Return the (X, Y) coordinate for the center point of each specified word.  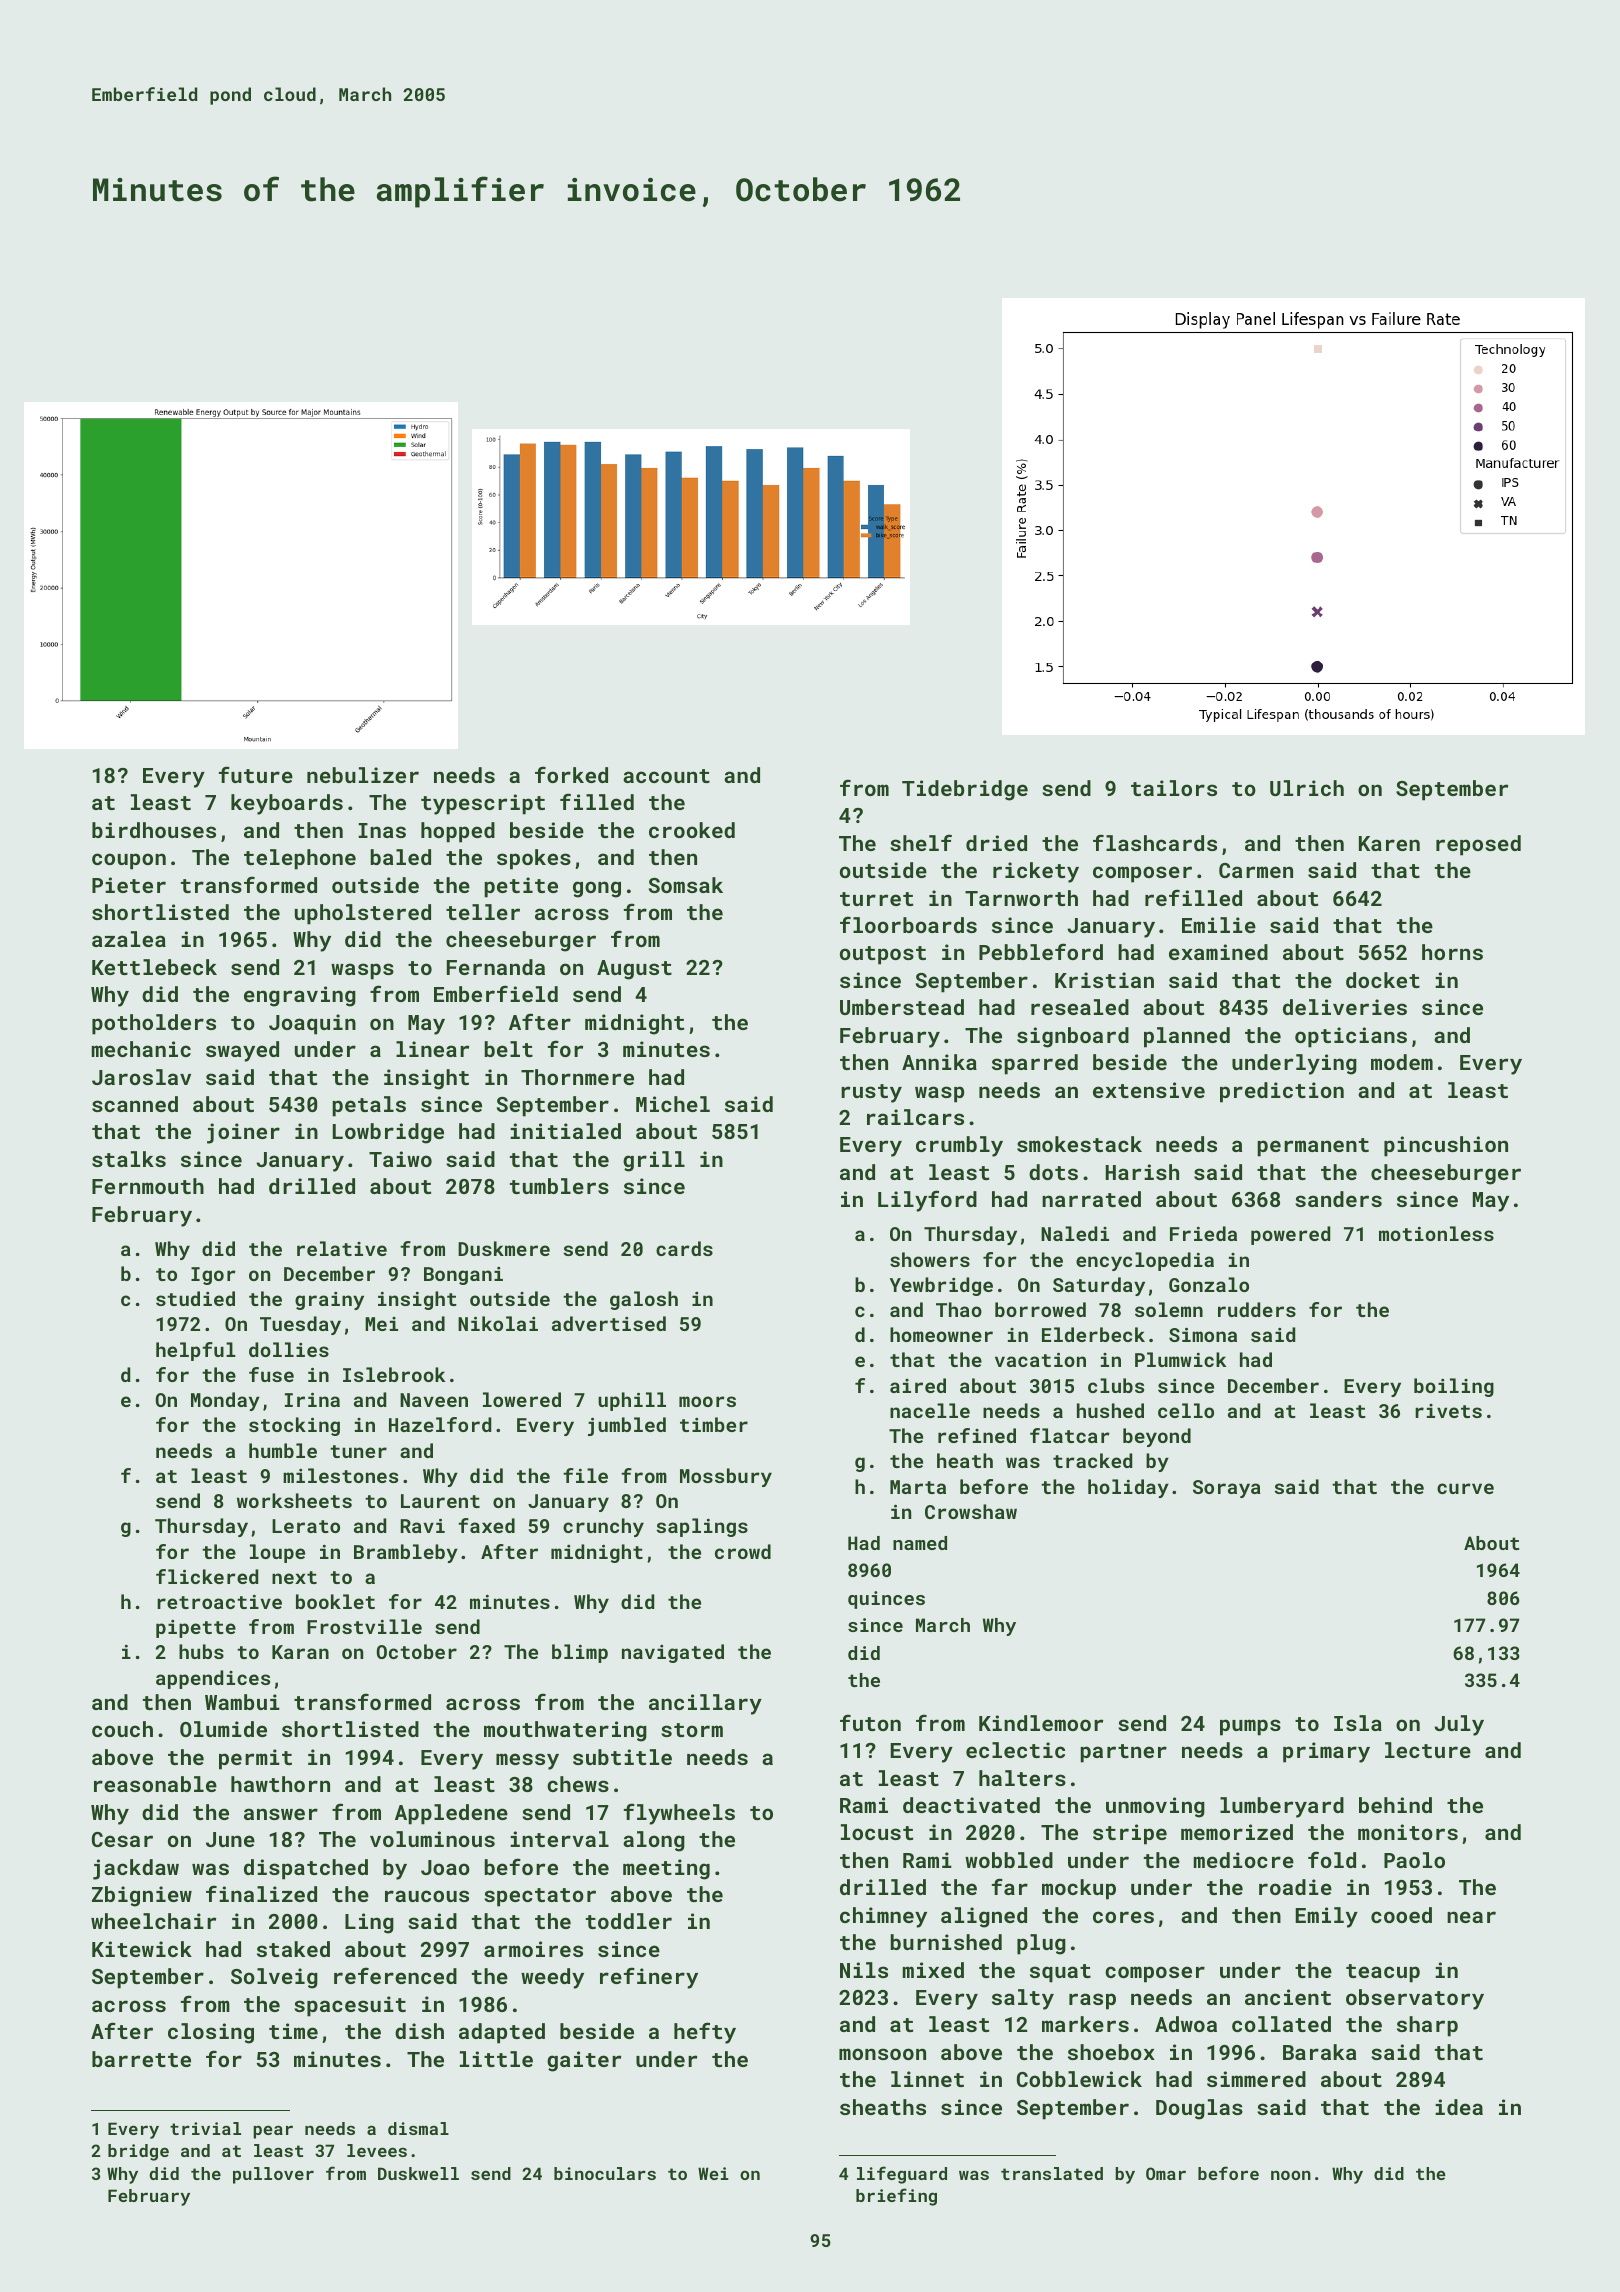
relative (342, 1248)
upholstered (363, 914)
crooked (692, 830)
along (654, 1841)
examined (1218, 952)
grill (654, 1161)
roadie (1295, 1887)
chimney (883, 1917)
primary (1326, 1752)
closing (211, 2033)
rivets (1448, 1411)
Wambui (242, 1702)
